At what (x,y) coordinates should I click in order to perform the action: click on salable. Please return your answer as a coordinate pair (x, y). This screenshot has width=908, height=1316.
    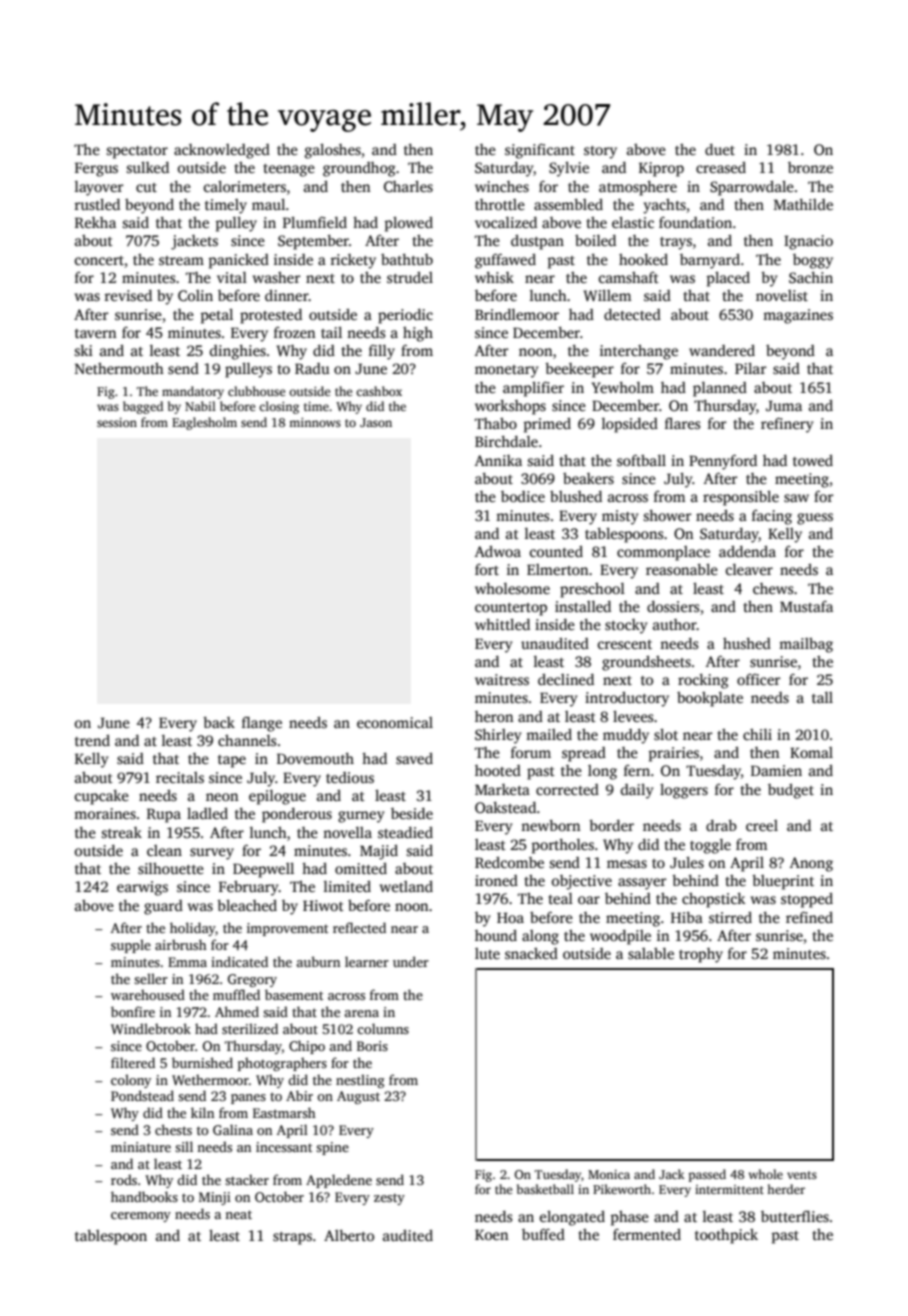
    Looking at the image, I should click on (651, 953).
